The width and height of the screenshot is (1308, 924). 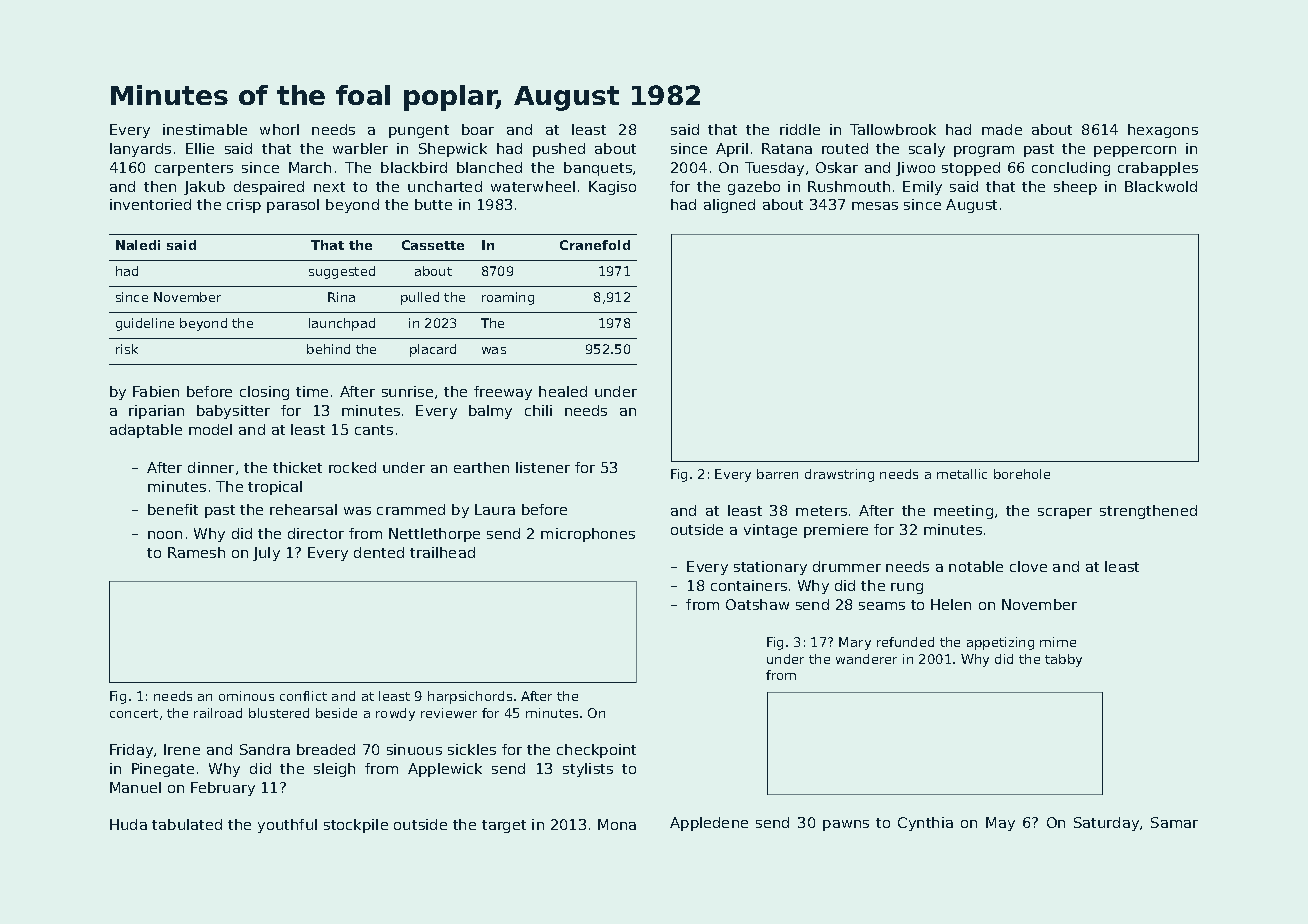 I want to click on sheep, so click(x=1075, y=188).
